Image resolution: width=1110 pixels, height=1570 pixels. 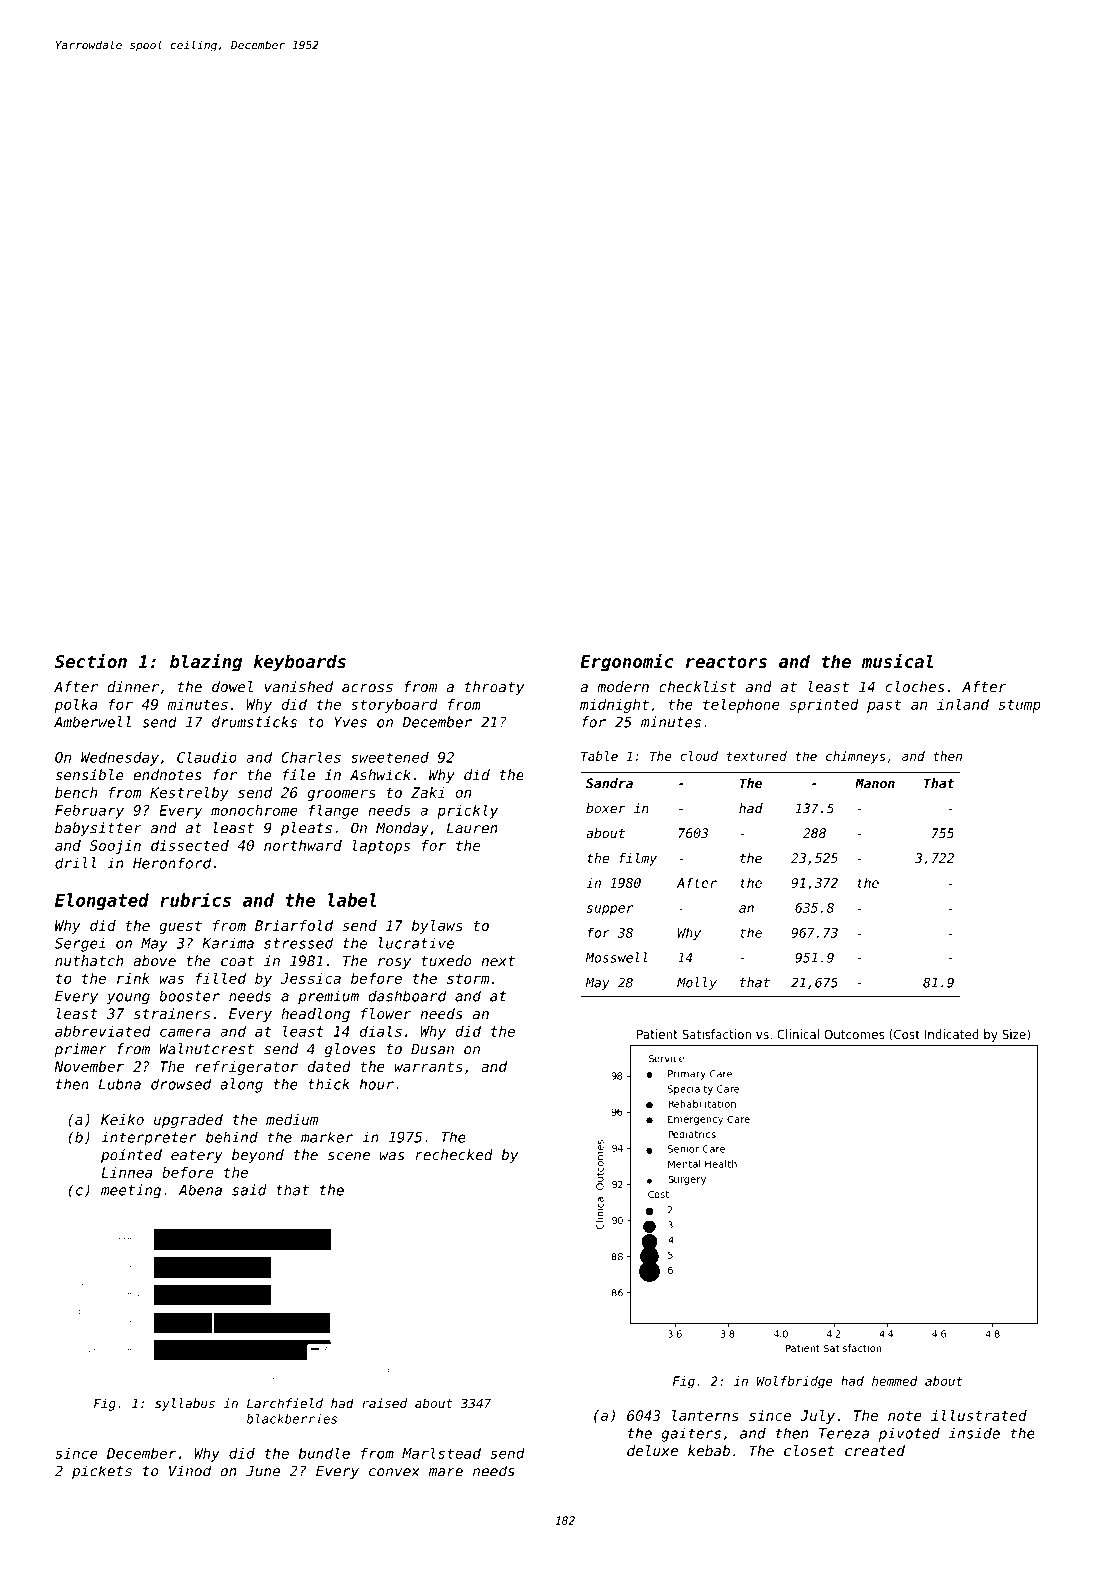 What do you see at coordinates (185, 1404) in the screenshot?
I see `syllabus` at bounding box center [185, 1404].
